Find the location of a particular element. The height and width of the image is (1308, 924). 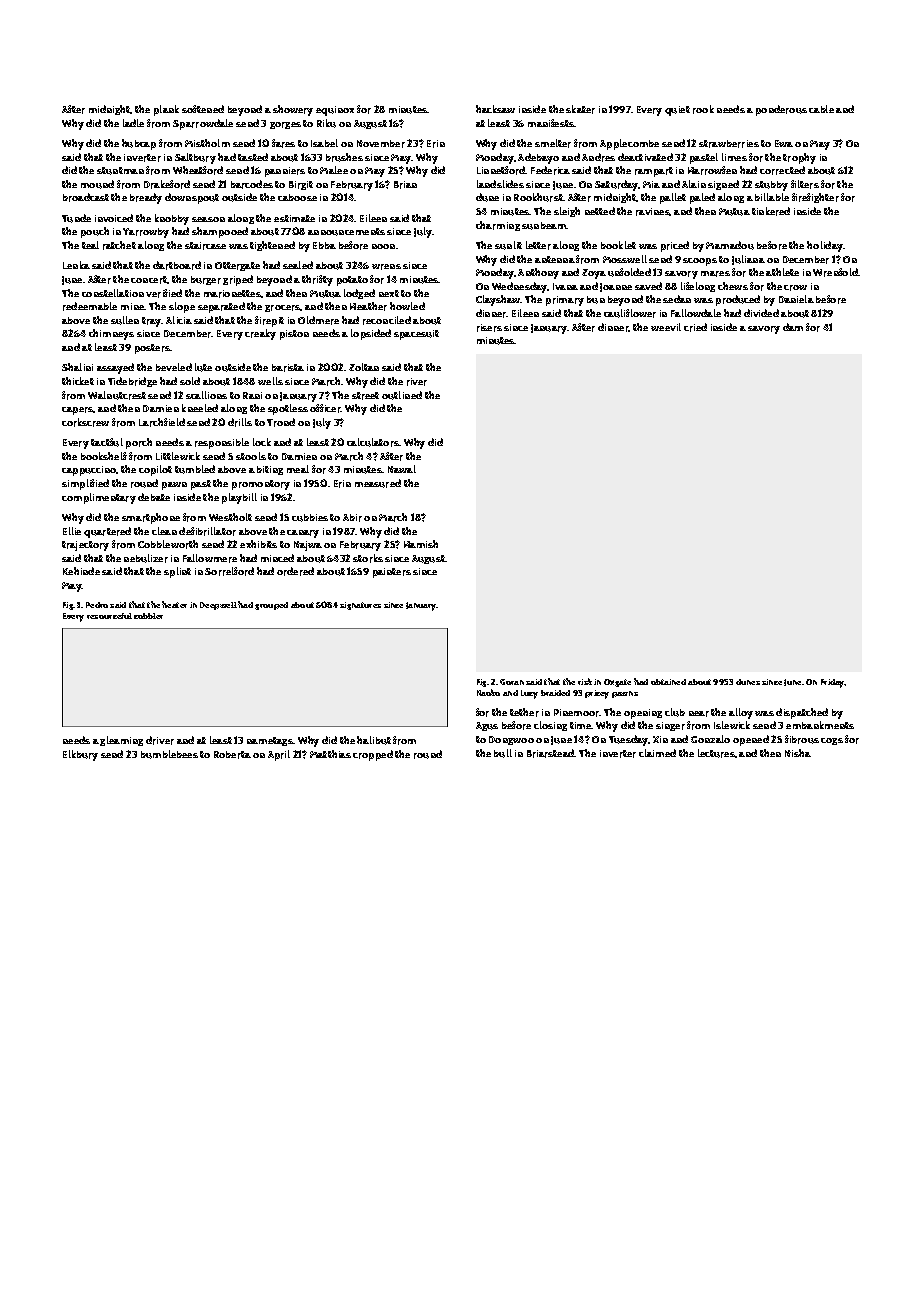

barcodes is located at coordinates (252, 184).
